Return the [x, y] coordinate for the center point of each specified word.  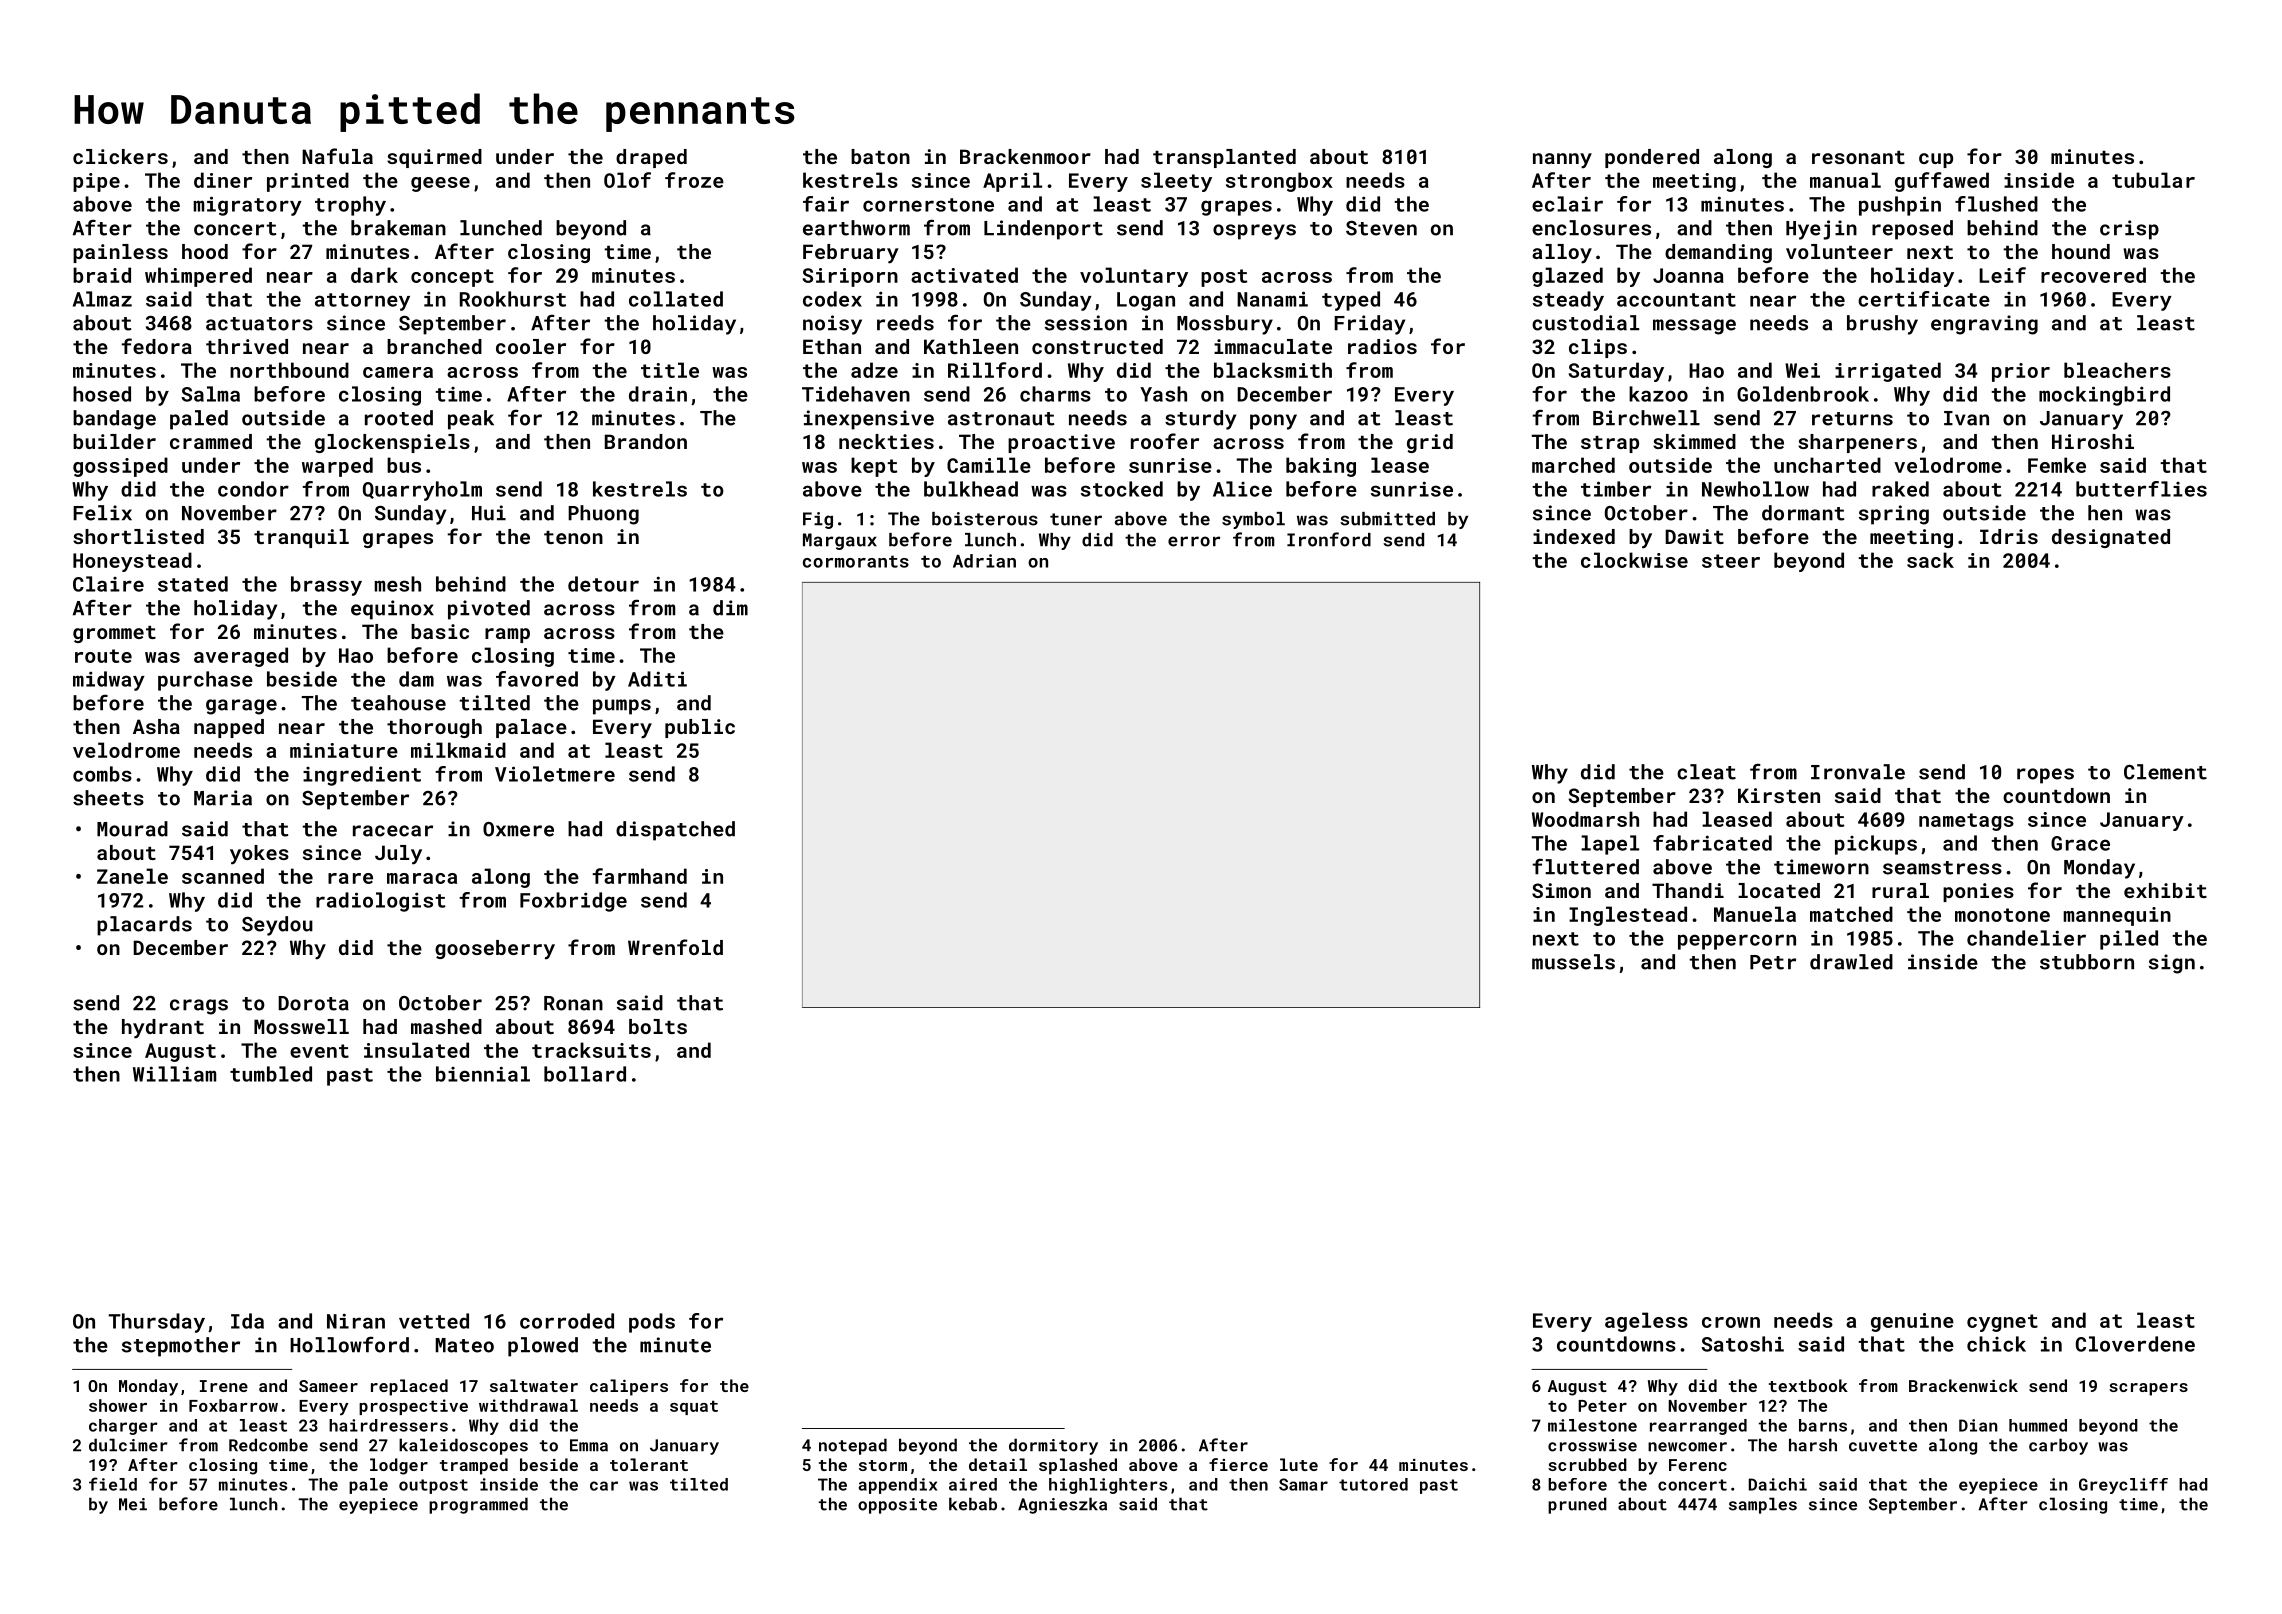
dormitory [1053, 1446]
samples [1763, 1505]
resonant [1858, 157]
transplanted [1224, 158]
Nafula [337, 156]
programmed [478, 1505]
